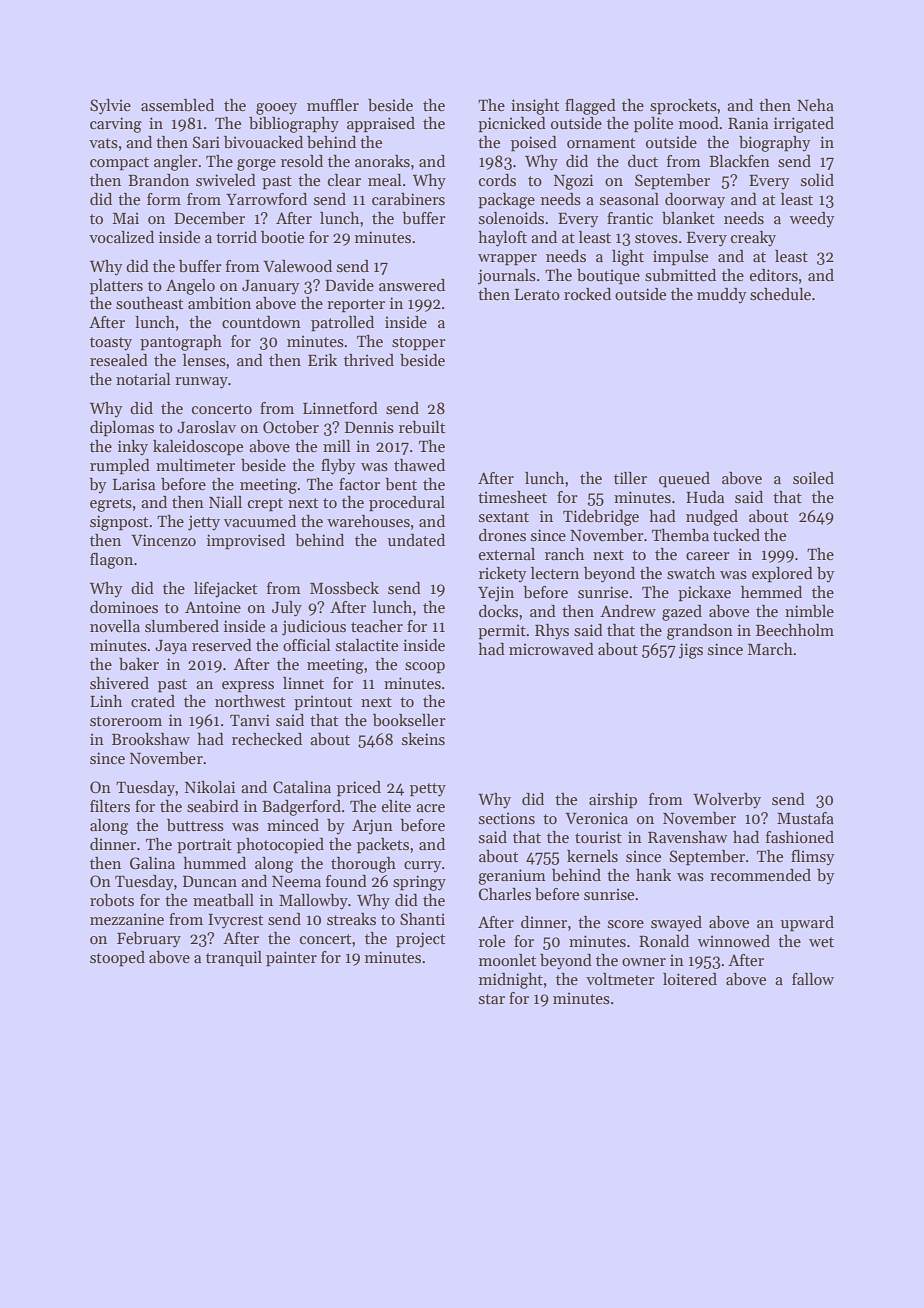 The width and height of the screenshot is (924, 1308). I want to click on Wolverby, so click(727, 801).
